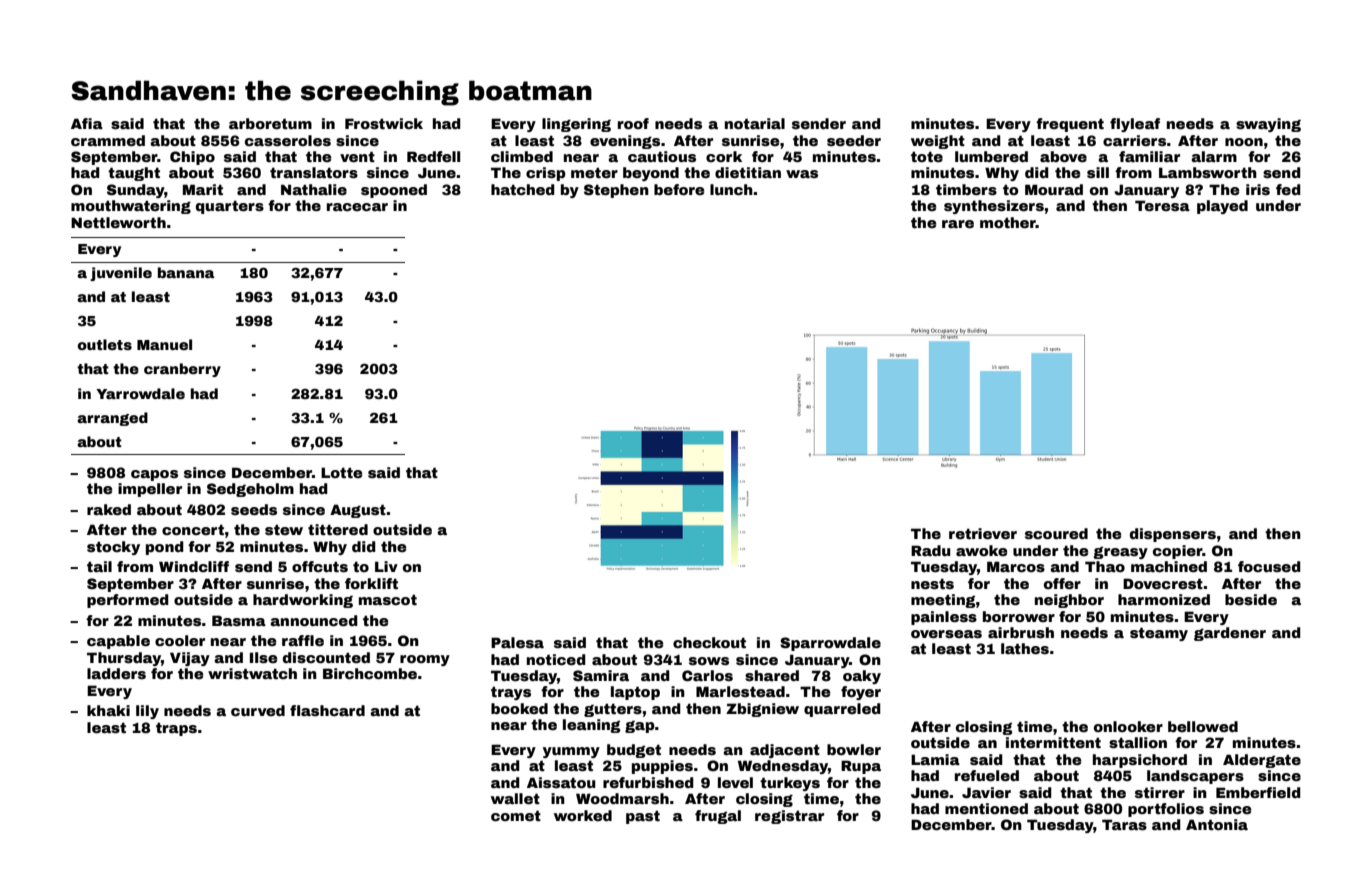 The width and height of the screenshot is (1372, 887). What do you see at coordinates (994, 207) in the screenshot?
I see `synthesizers` at bounding box center [994, 207].
